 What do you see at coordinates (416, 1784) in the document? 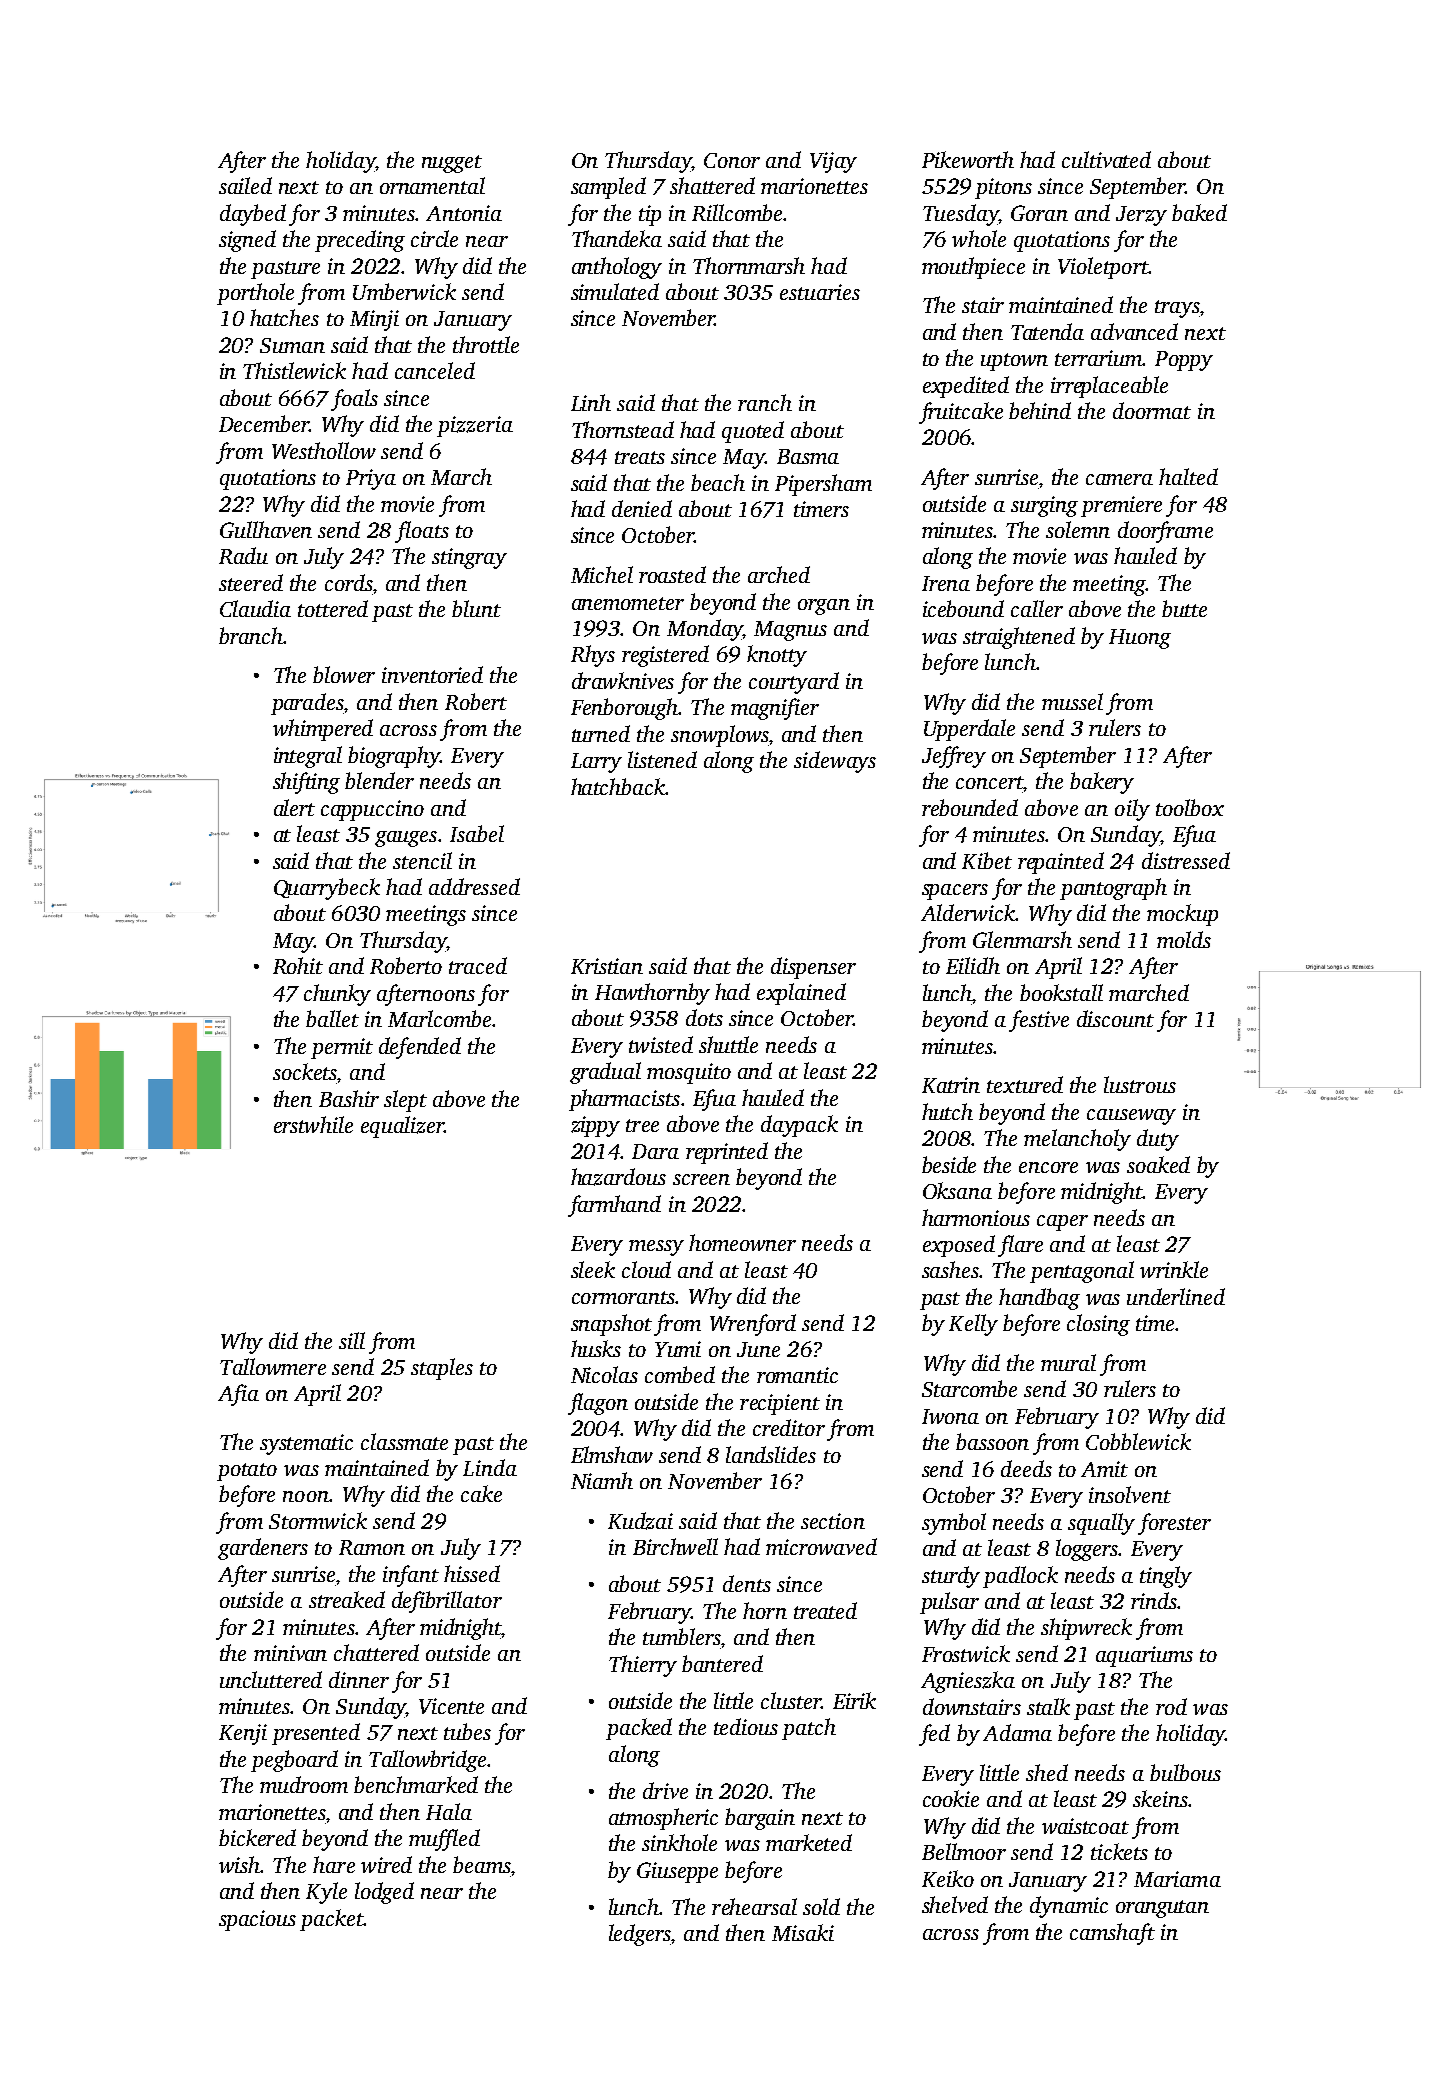
I see `benchmarked` at bounding box center [416, 1784].
